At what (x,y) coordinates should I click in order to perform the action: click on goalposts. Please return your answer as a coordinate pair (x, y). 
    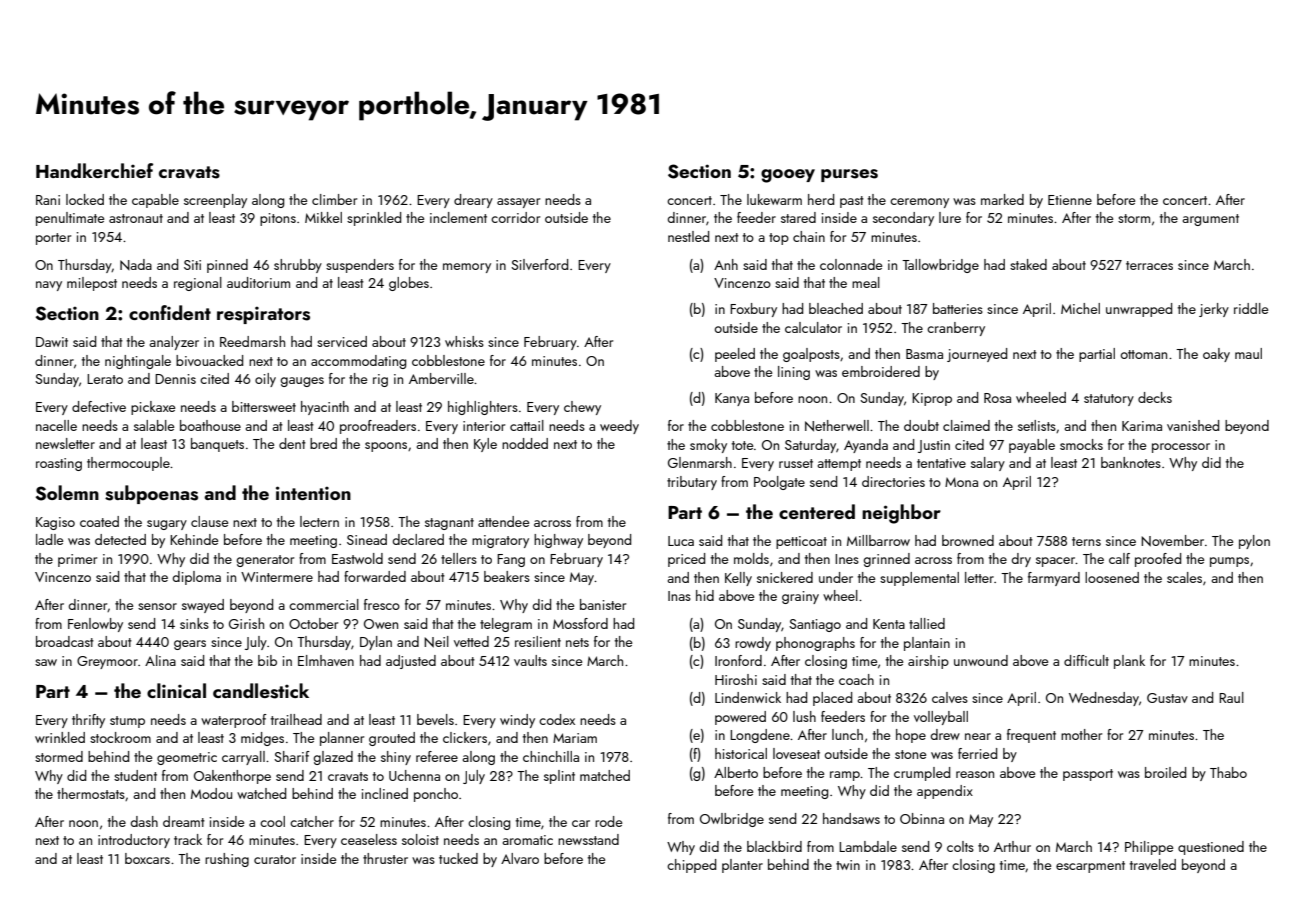
    Looking at the image, I should click on (811, 355).
